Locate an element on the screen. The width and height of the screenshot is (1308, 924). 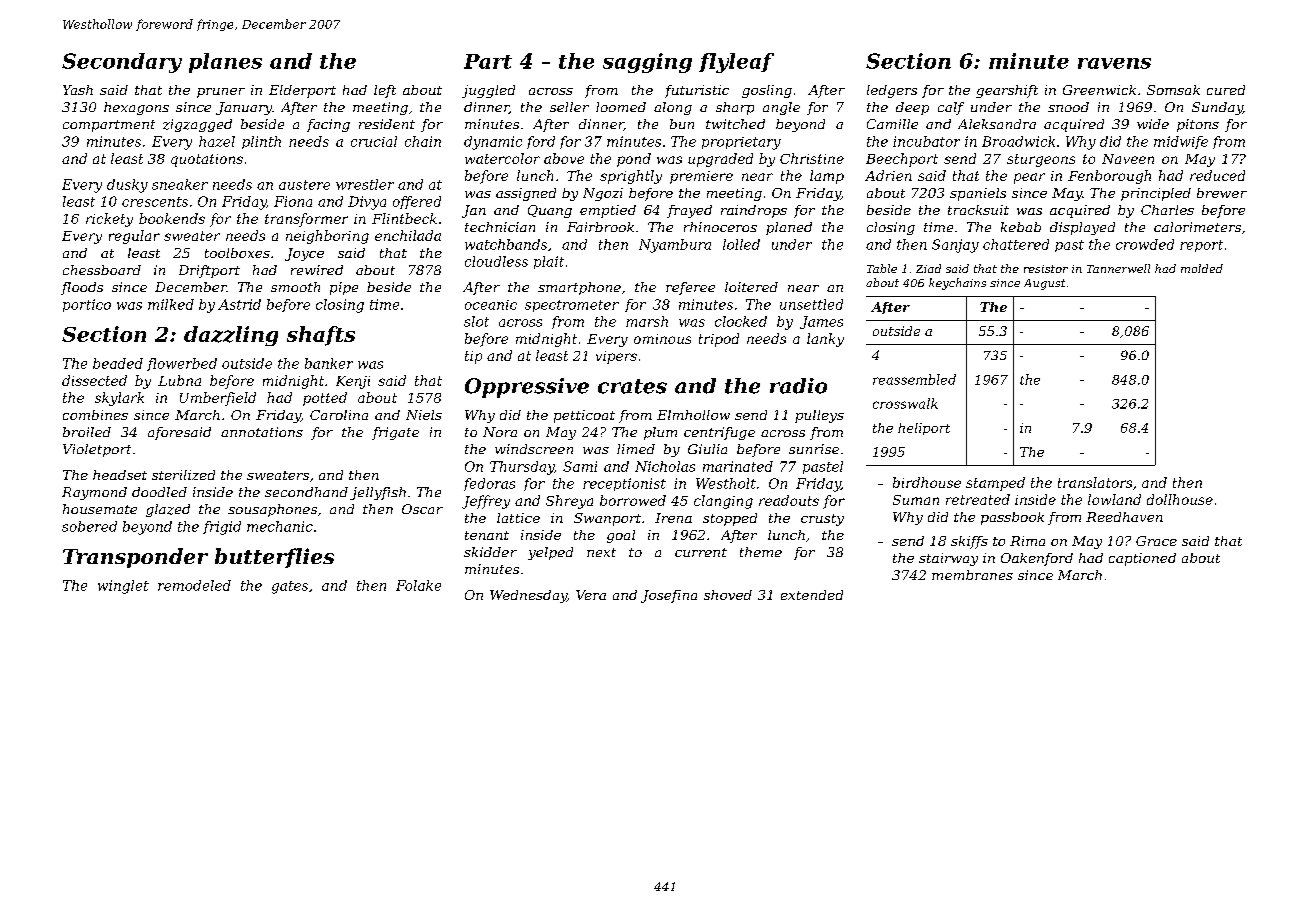
Oppressive is located at coordinates (527, 388).
